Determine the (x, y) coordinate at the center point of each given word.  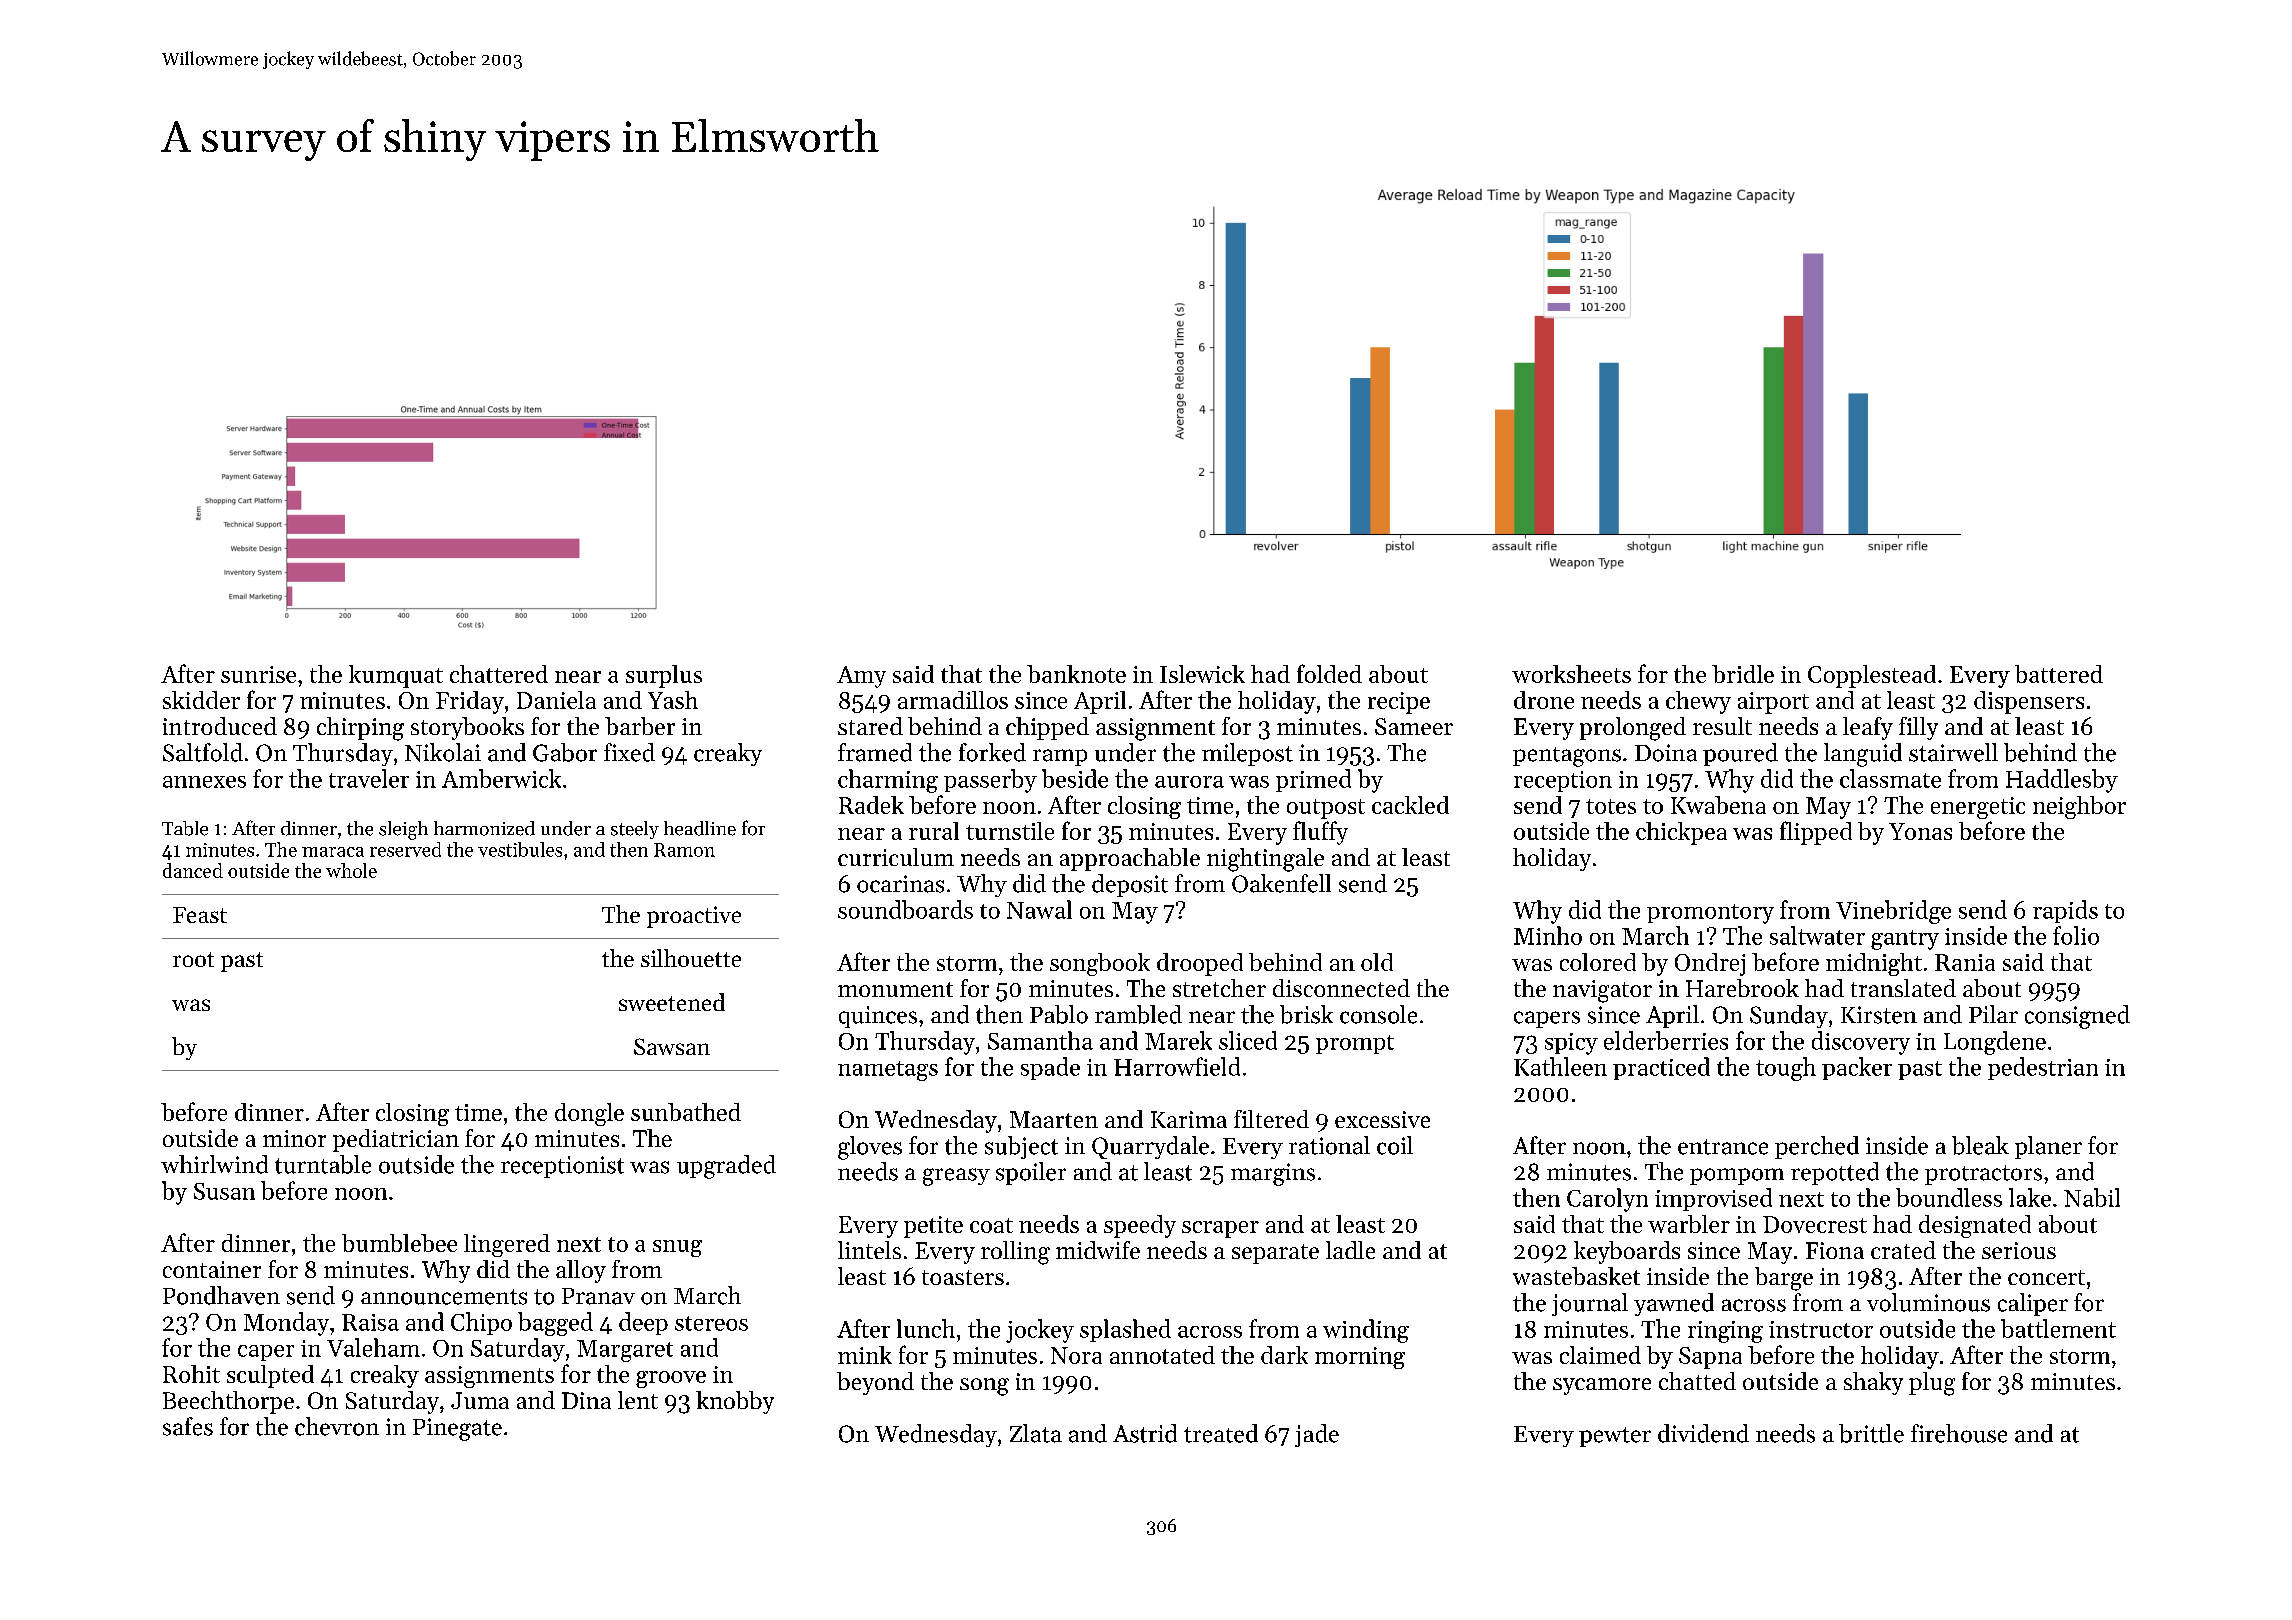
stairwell (1953, 752)
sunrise (258, 674)
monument (895, 989)
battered (2059, 674)
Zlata (1036, 1433)
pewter (1615, 1437)
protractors (1983, 1175)
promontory (1710, 914)
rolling (1015, 1253)
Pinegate (457, 1429)
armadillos (953, 700)
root (193, 959)
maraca (333, 852)
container (212, 1269)
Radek (871, 805)
